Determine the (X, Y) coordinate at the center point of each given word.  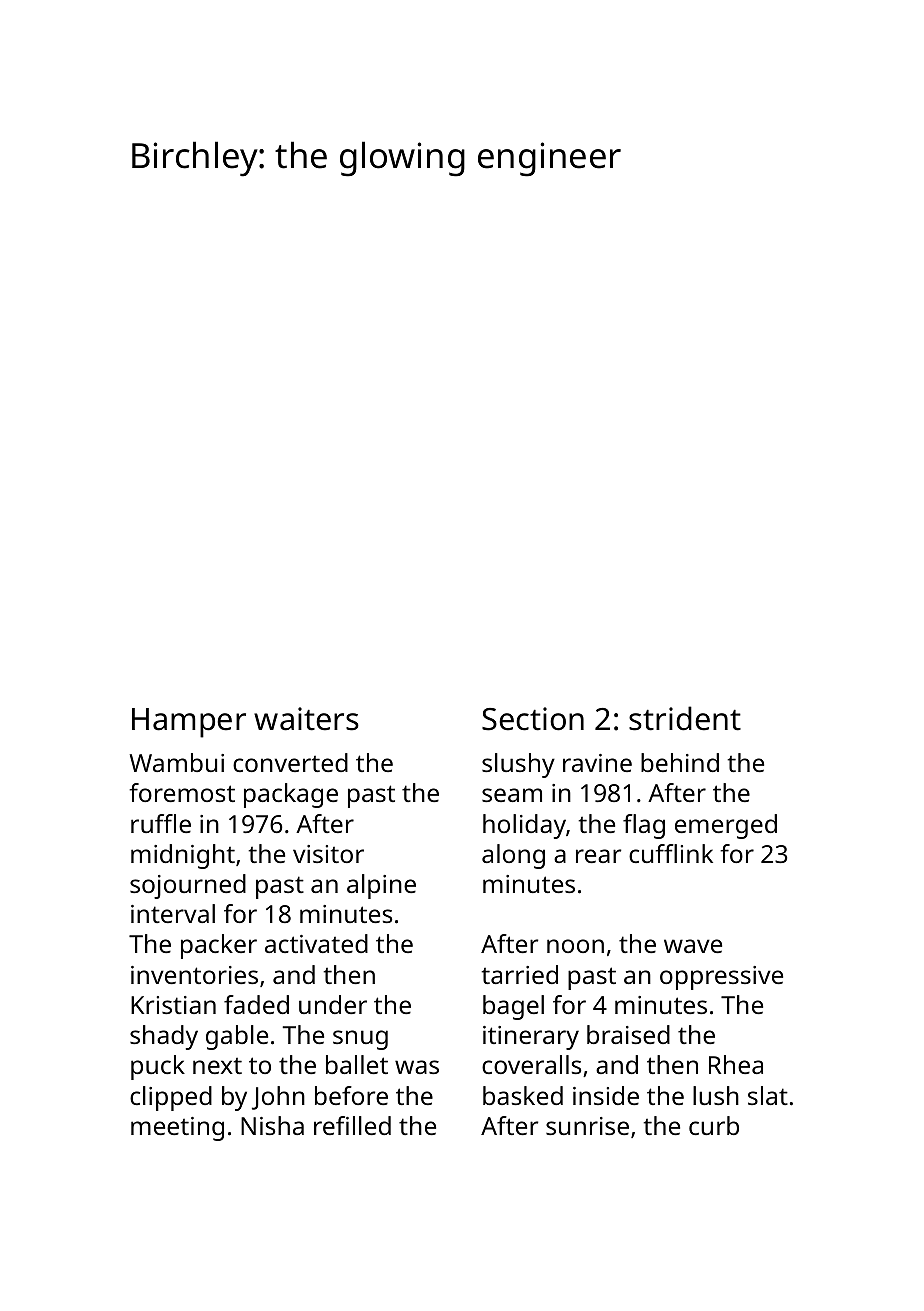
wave (693, 946)
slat (768, 1095)
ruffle (161, 823)
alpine (381, 886)
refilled (352, 1125)
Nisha (272, 1125)
